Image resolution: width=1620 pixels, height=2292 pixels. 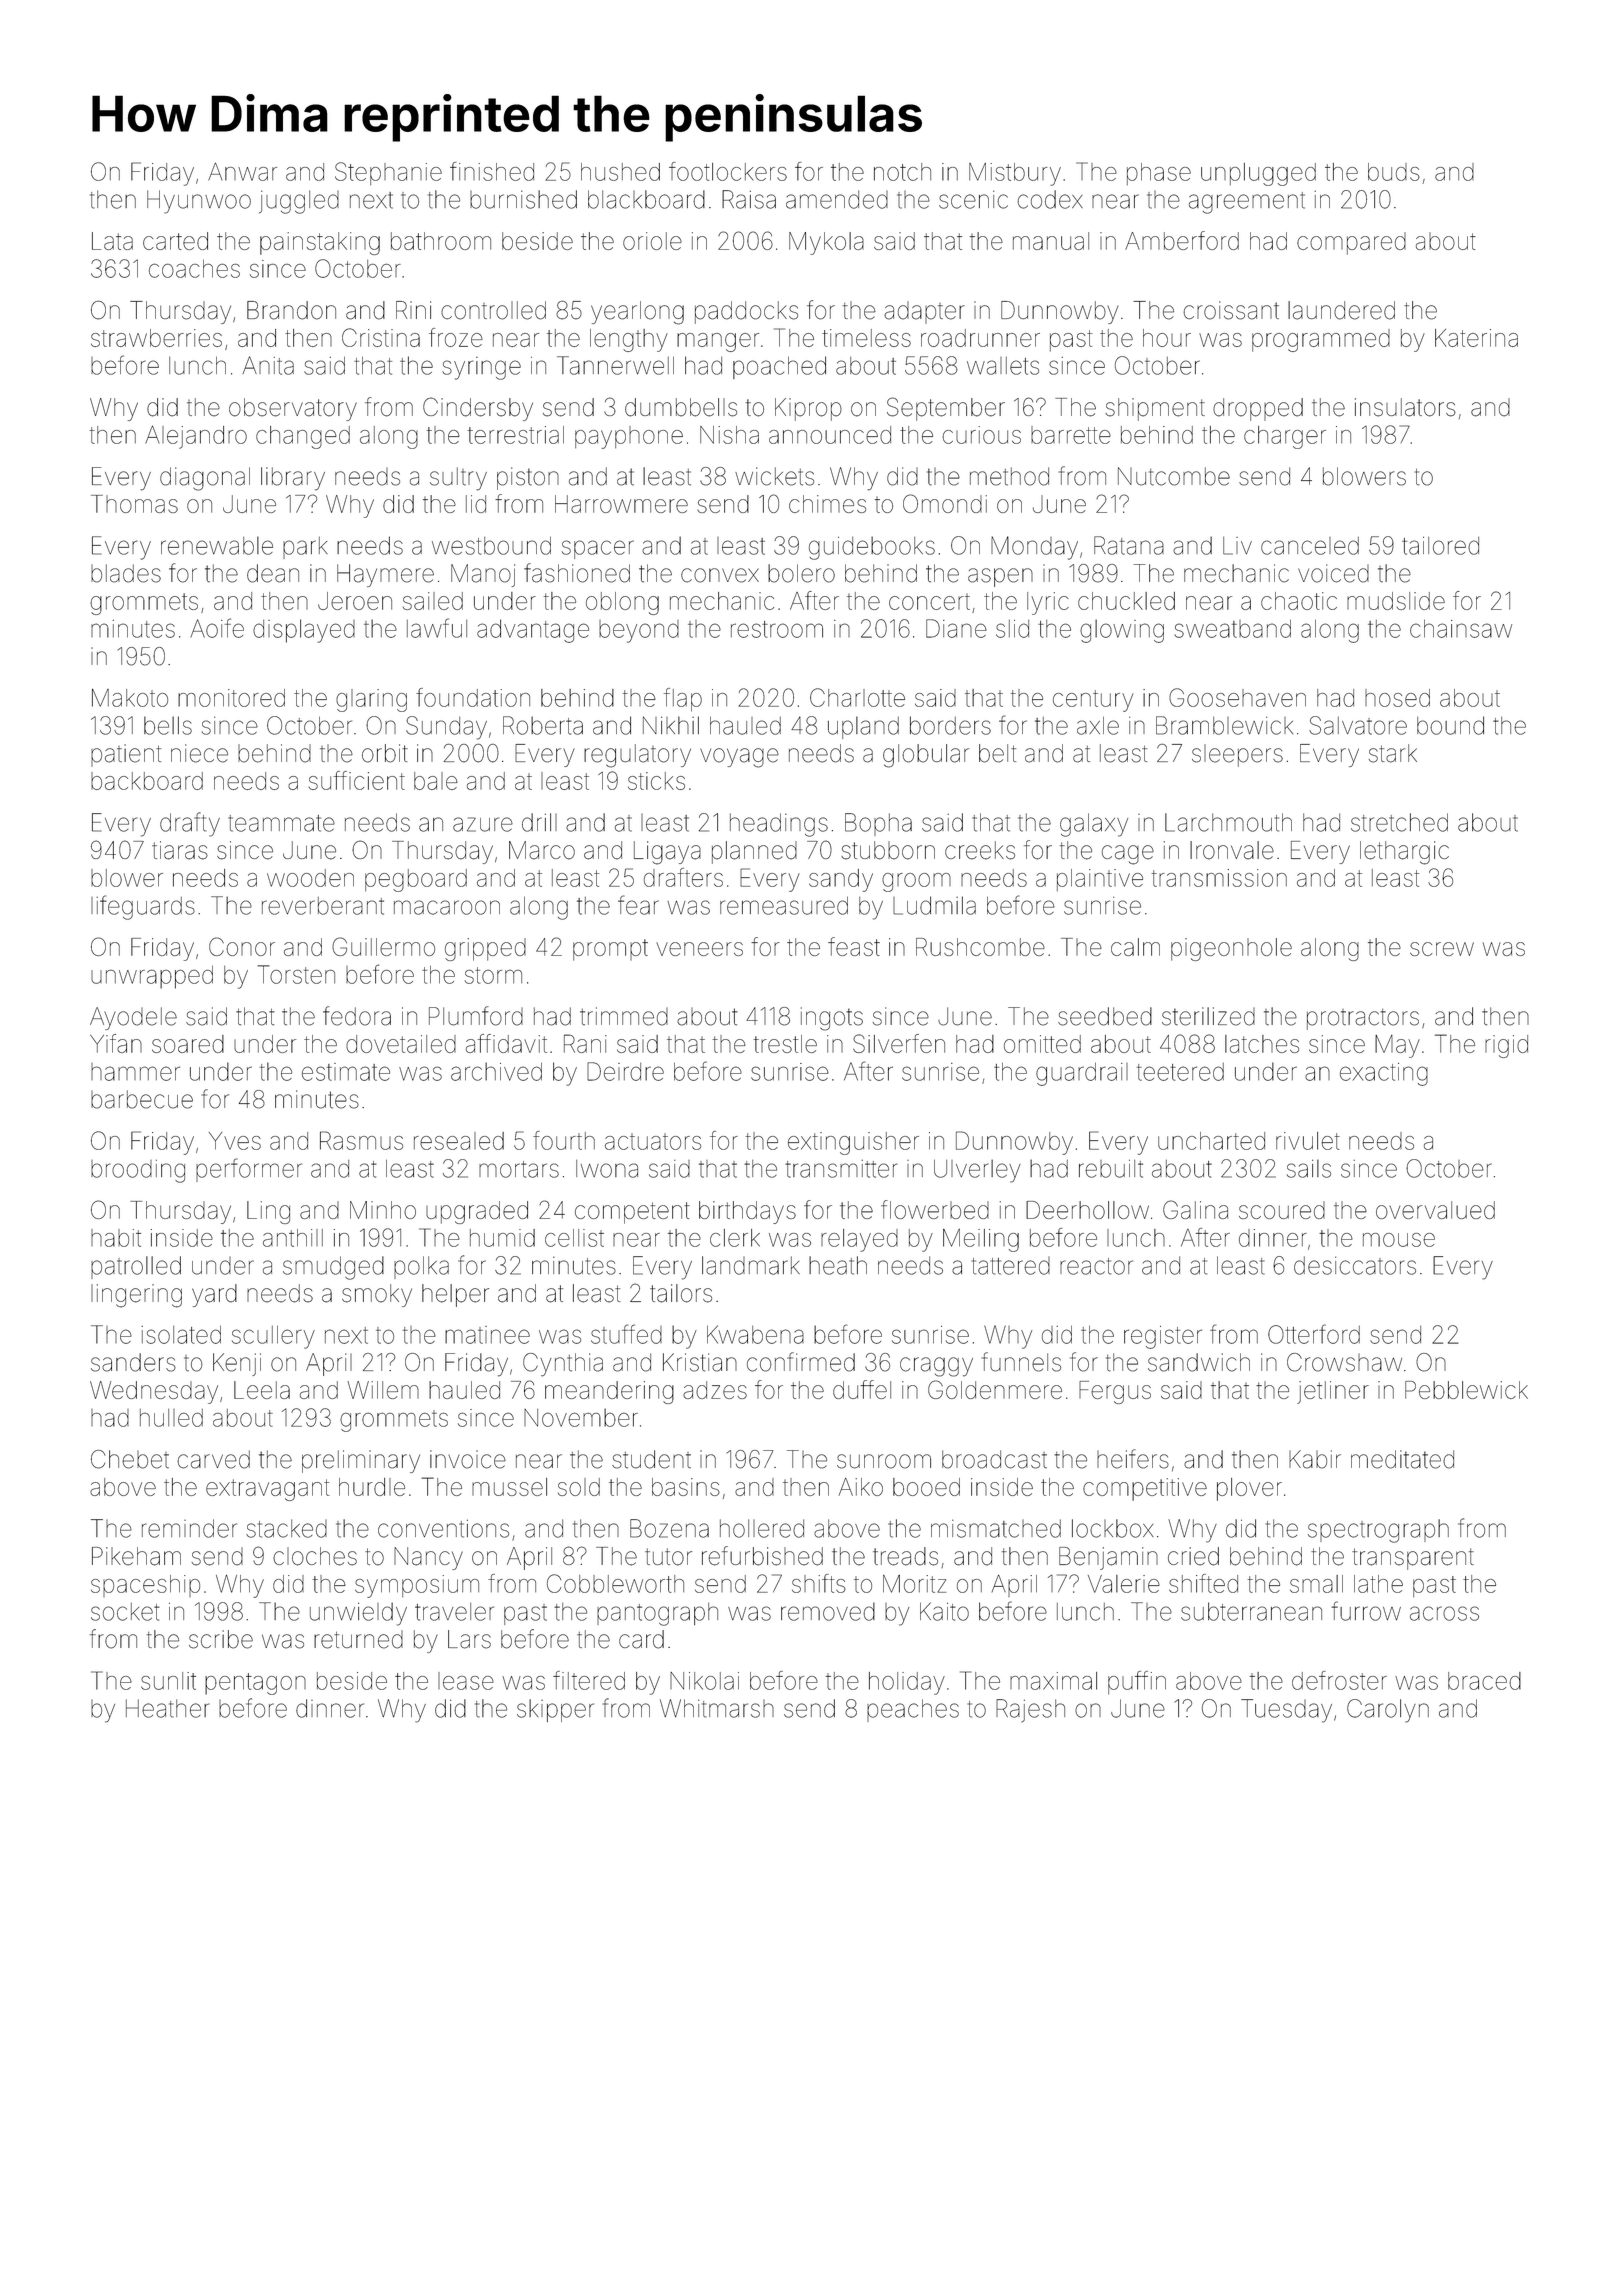 I want to click on feast, so click(x=854, y=946).
